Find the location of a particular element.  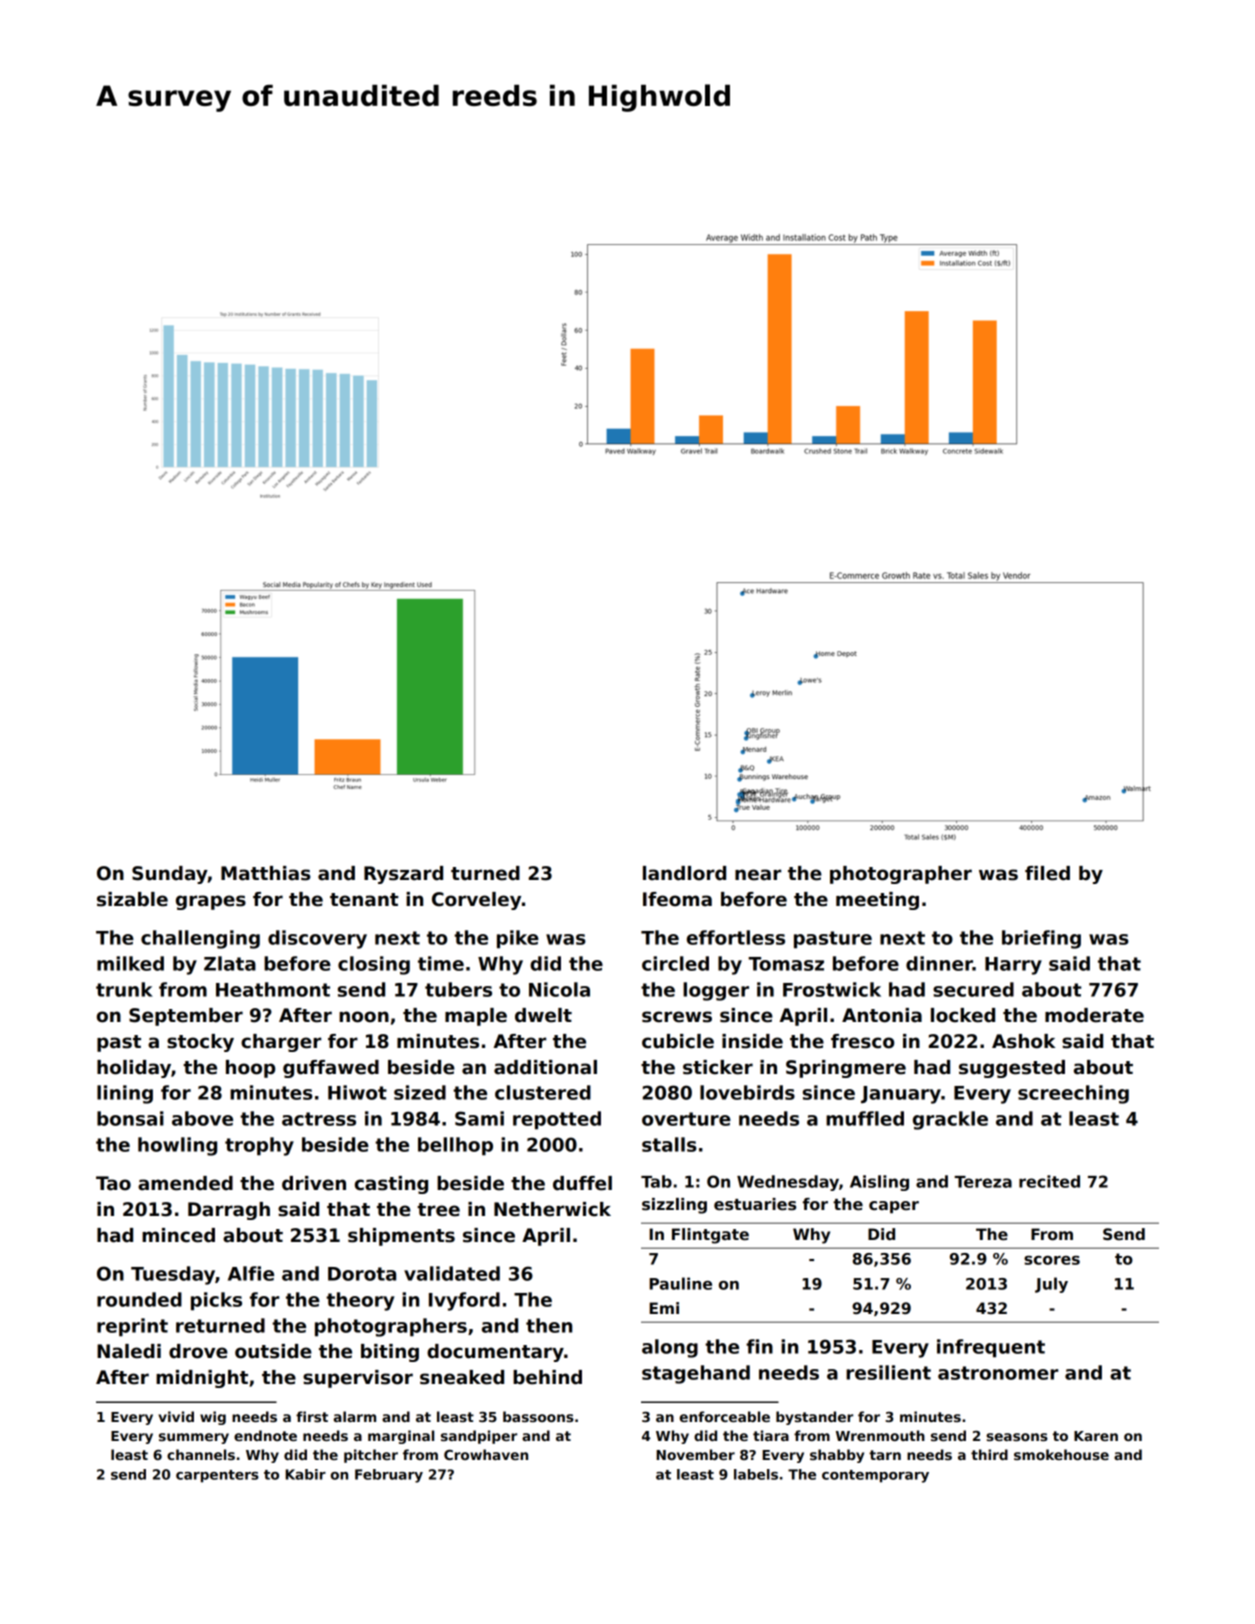

minced is located at coordinates (178, 1235).
